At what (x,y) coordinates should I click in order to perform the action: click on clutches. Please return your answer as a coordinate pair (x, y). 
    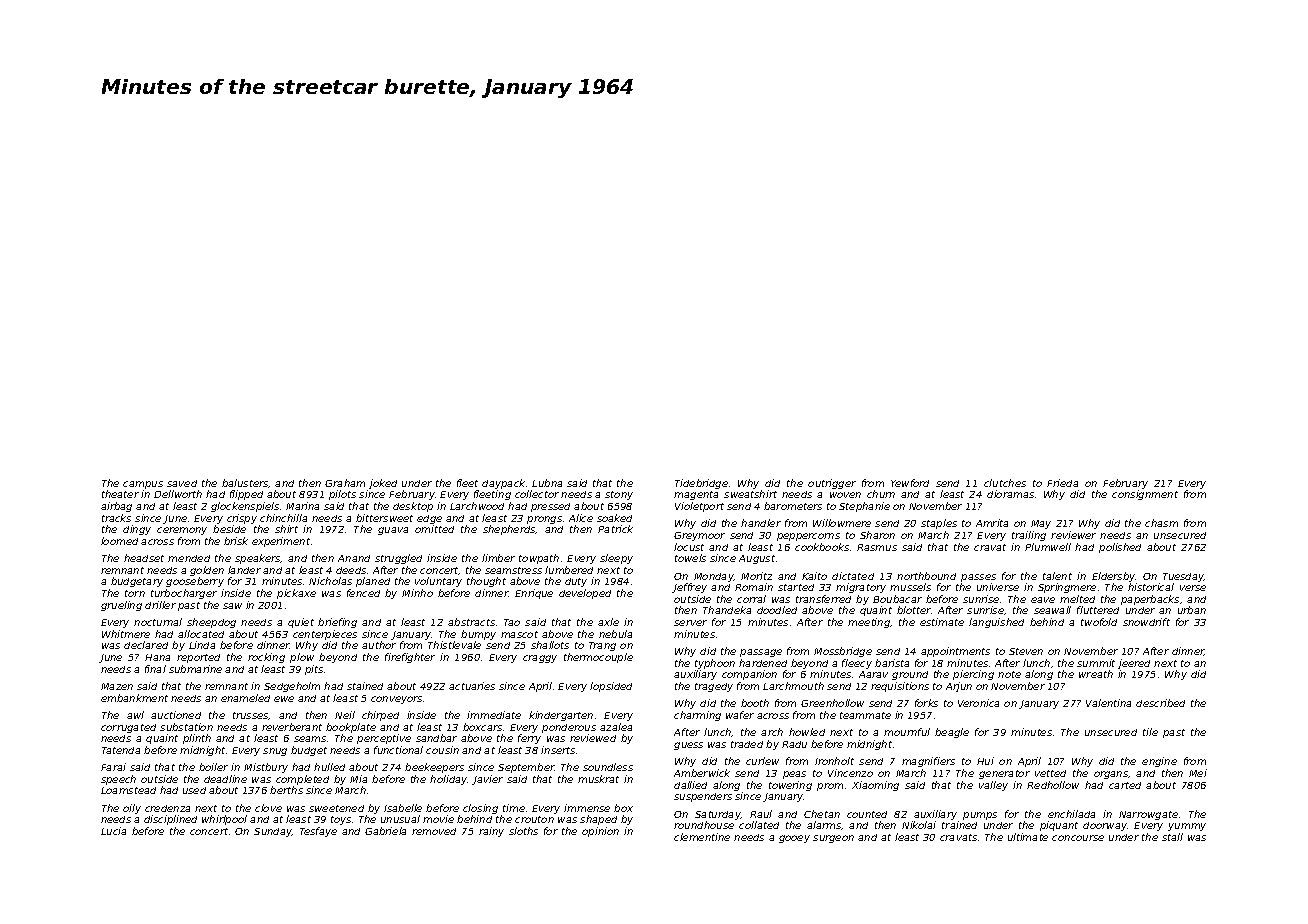
    Looking at the image, I should click on (1005, 483).
